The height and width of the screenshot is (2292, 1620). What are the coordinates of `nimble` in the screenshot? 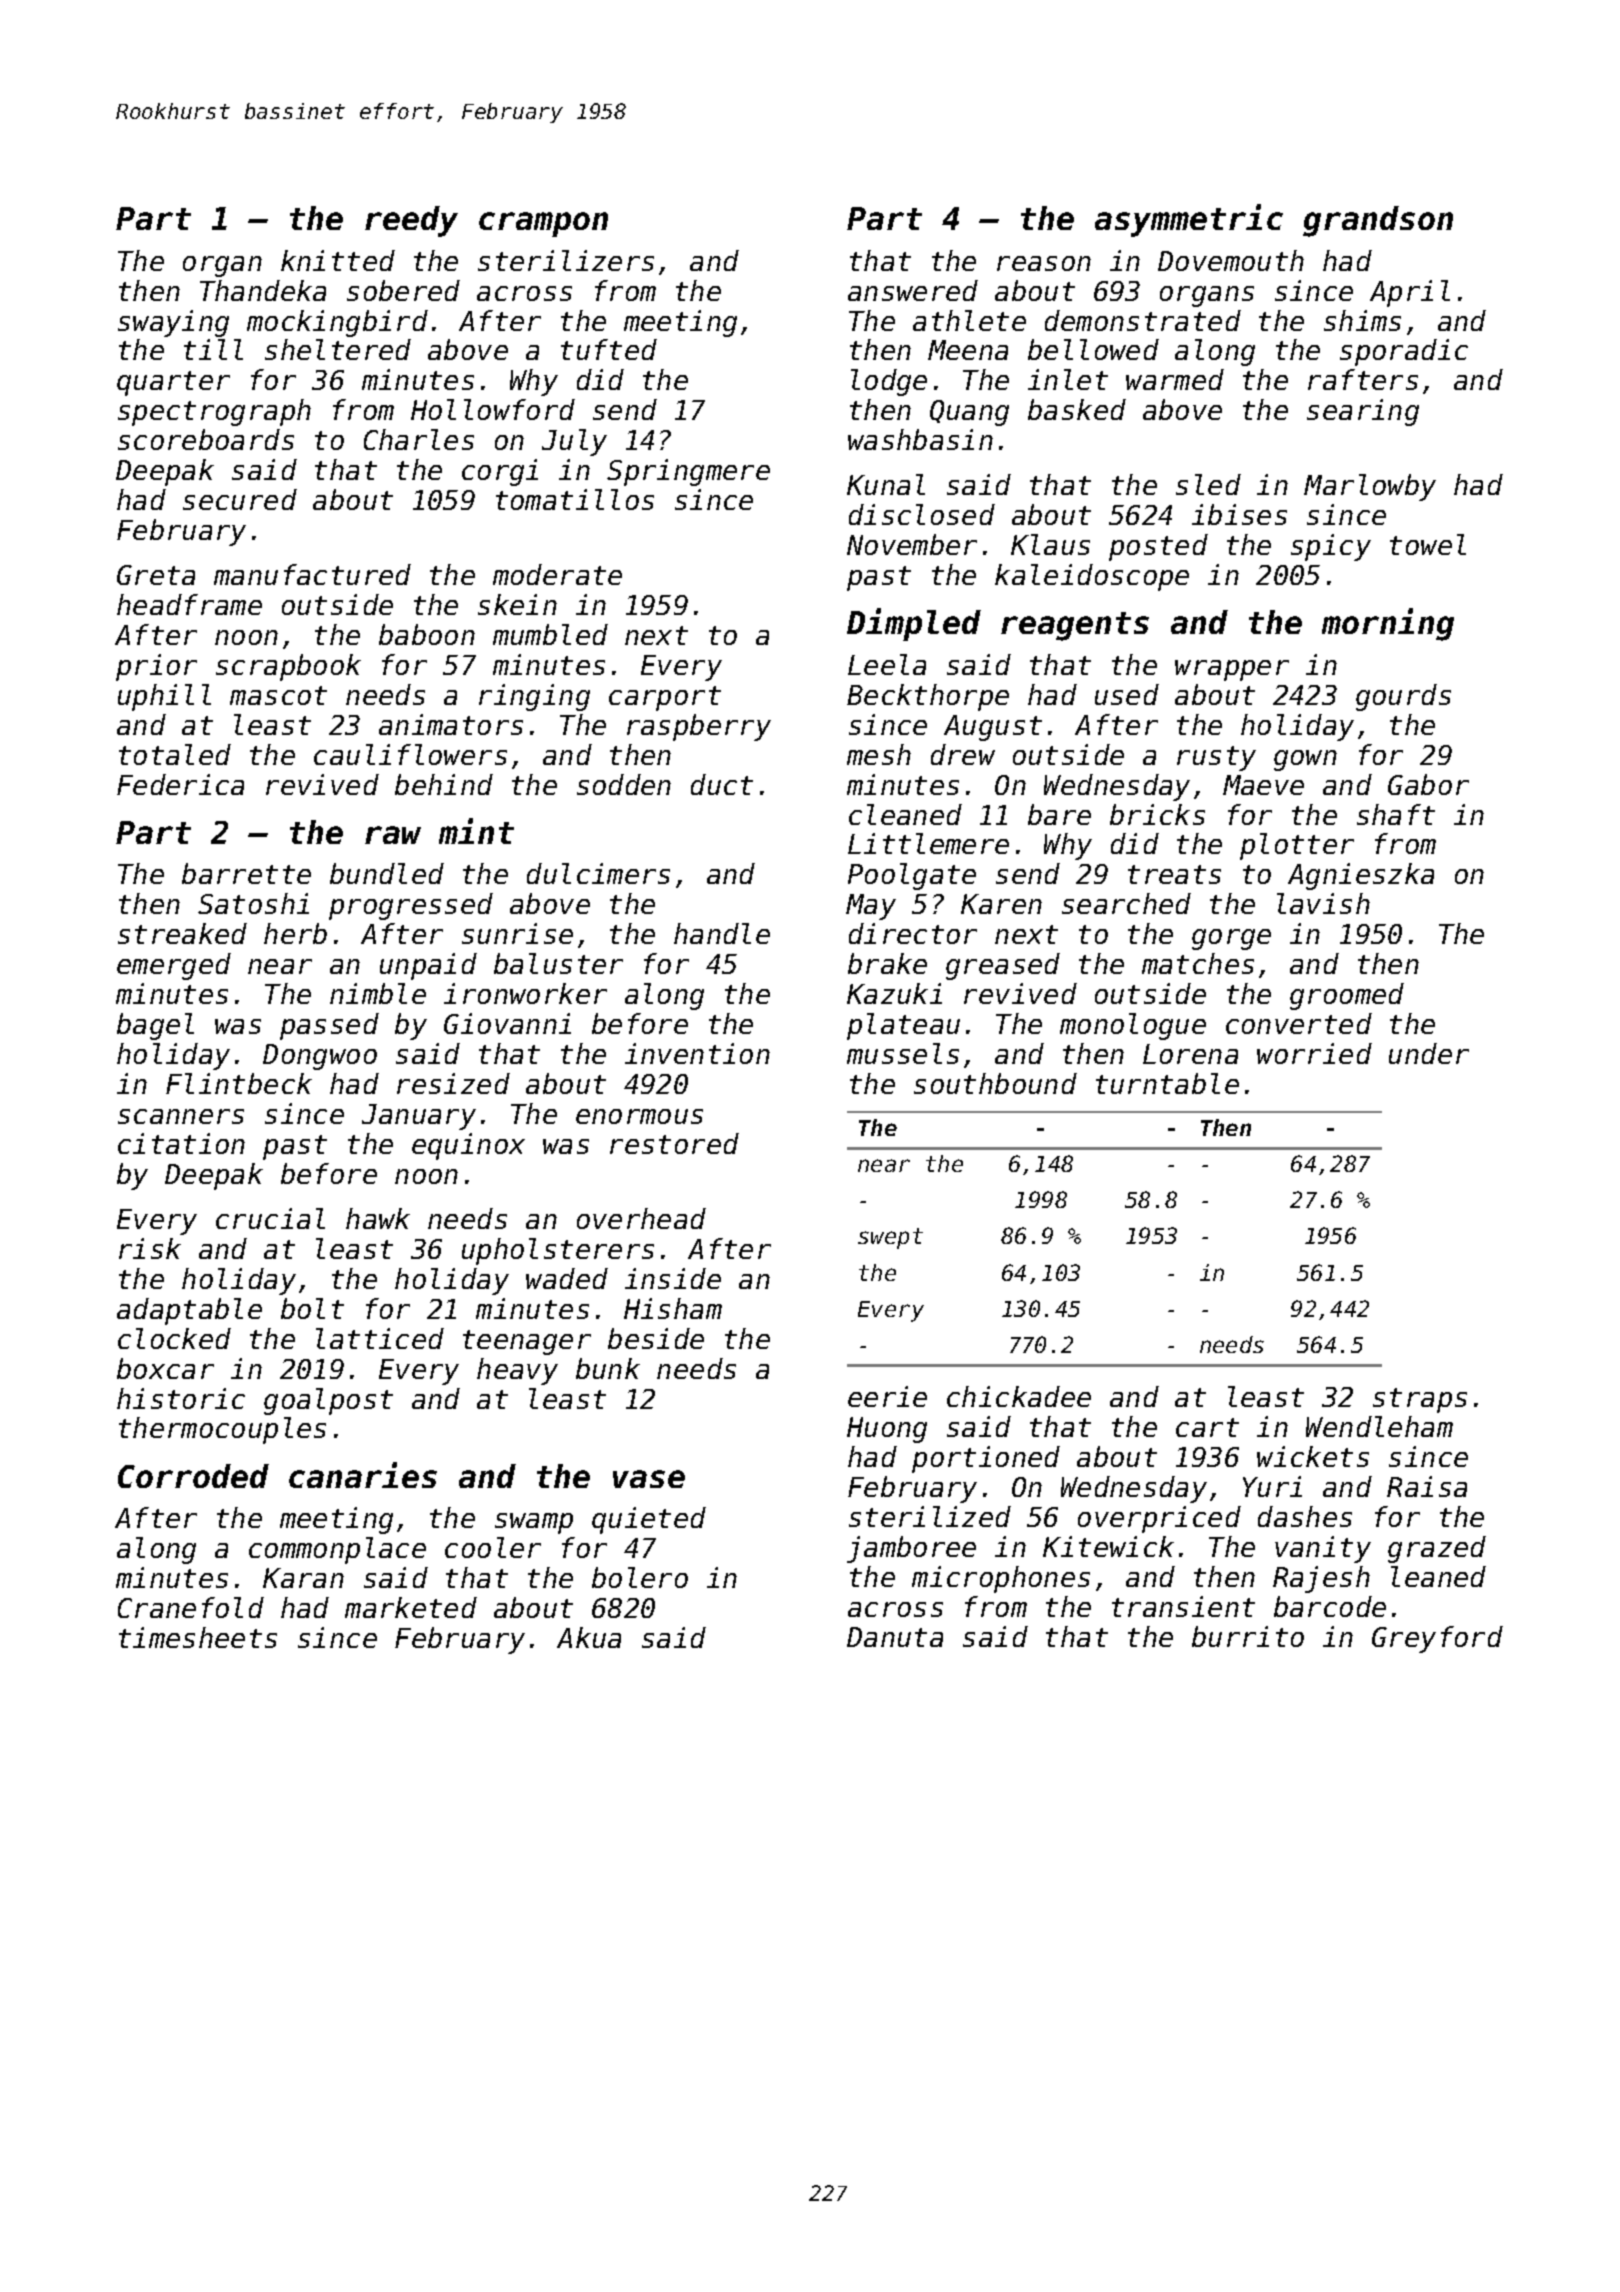 It's located at (378, 993).
